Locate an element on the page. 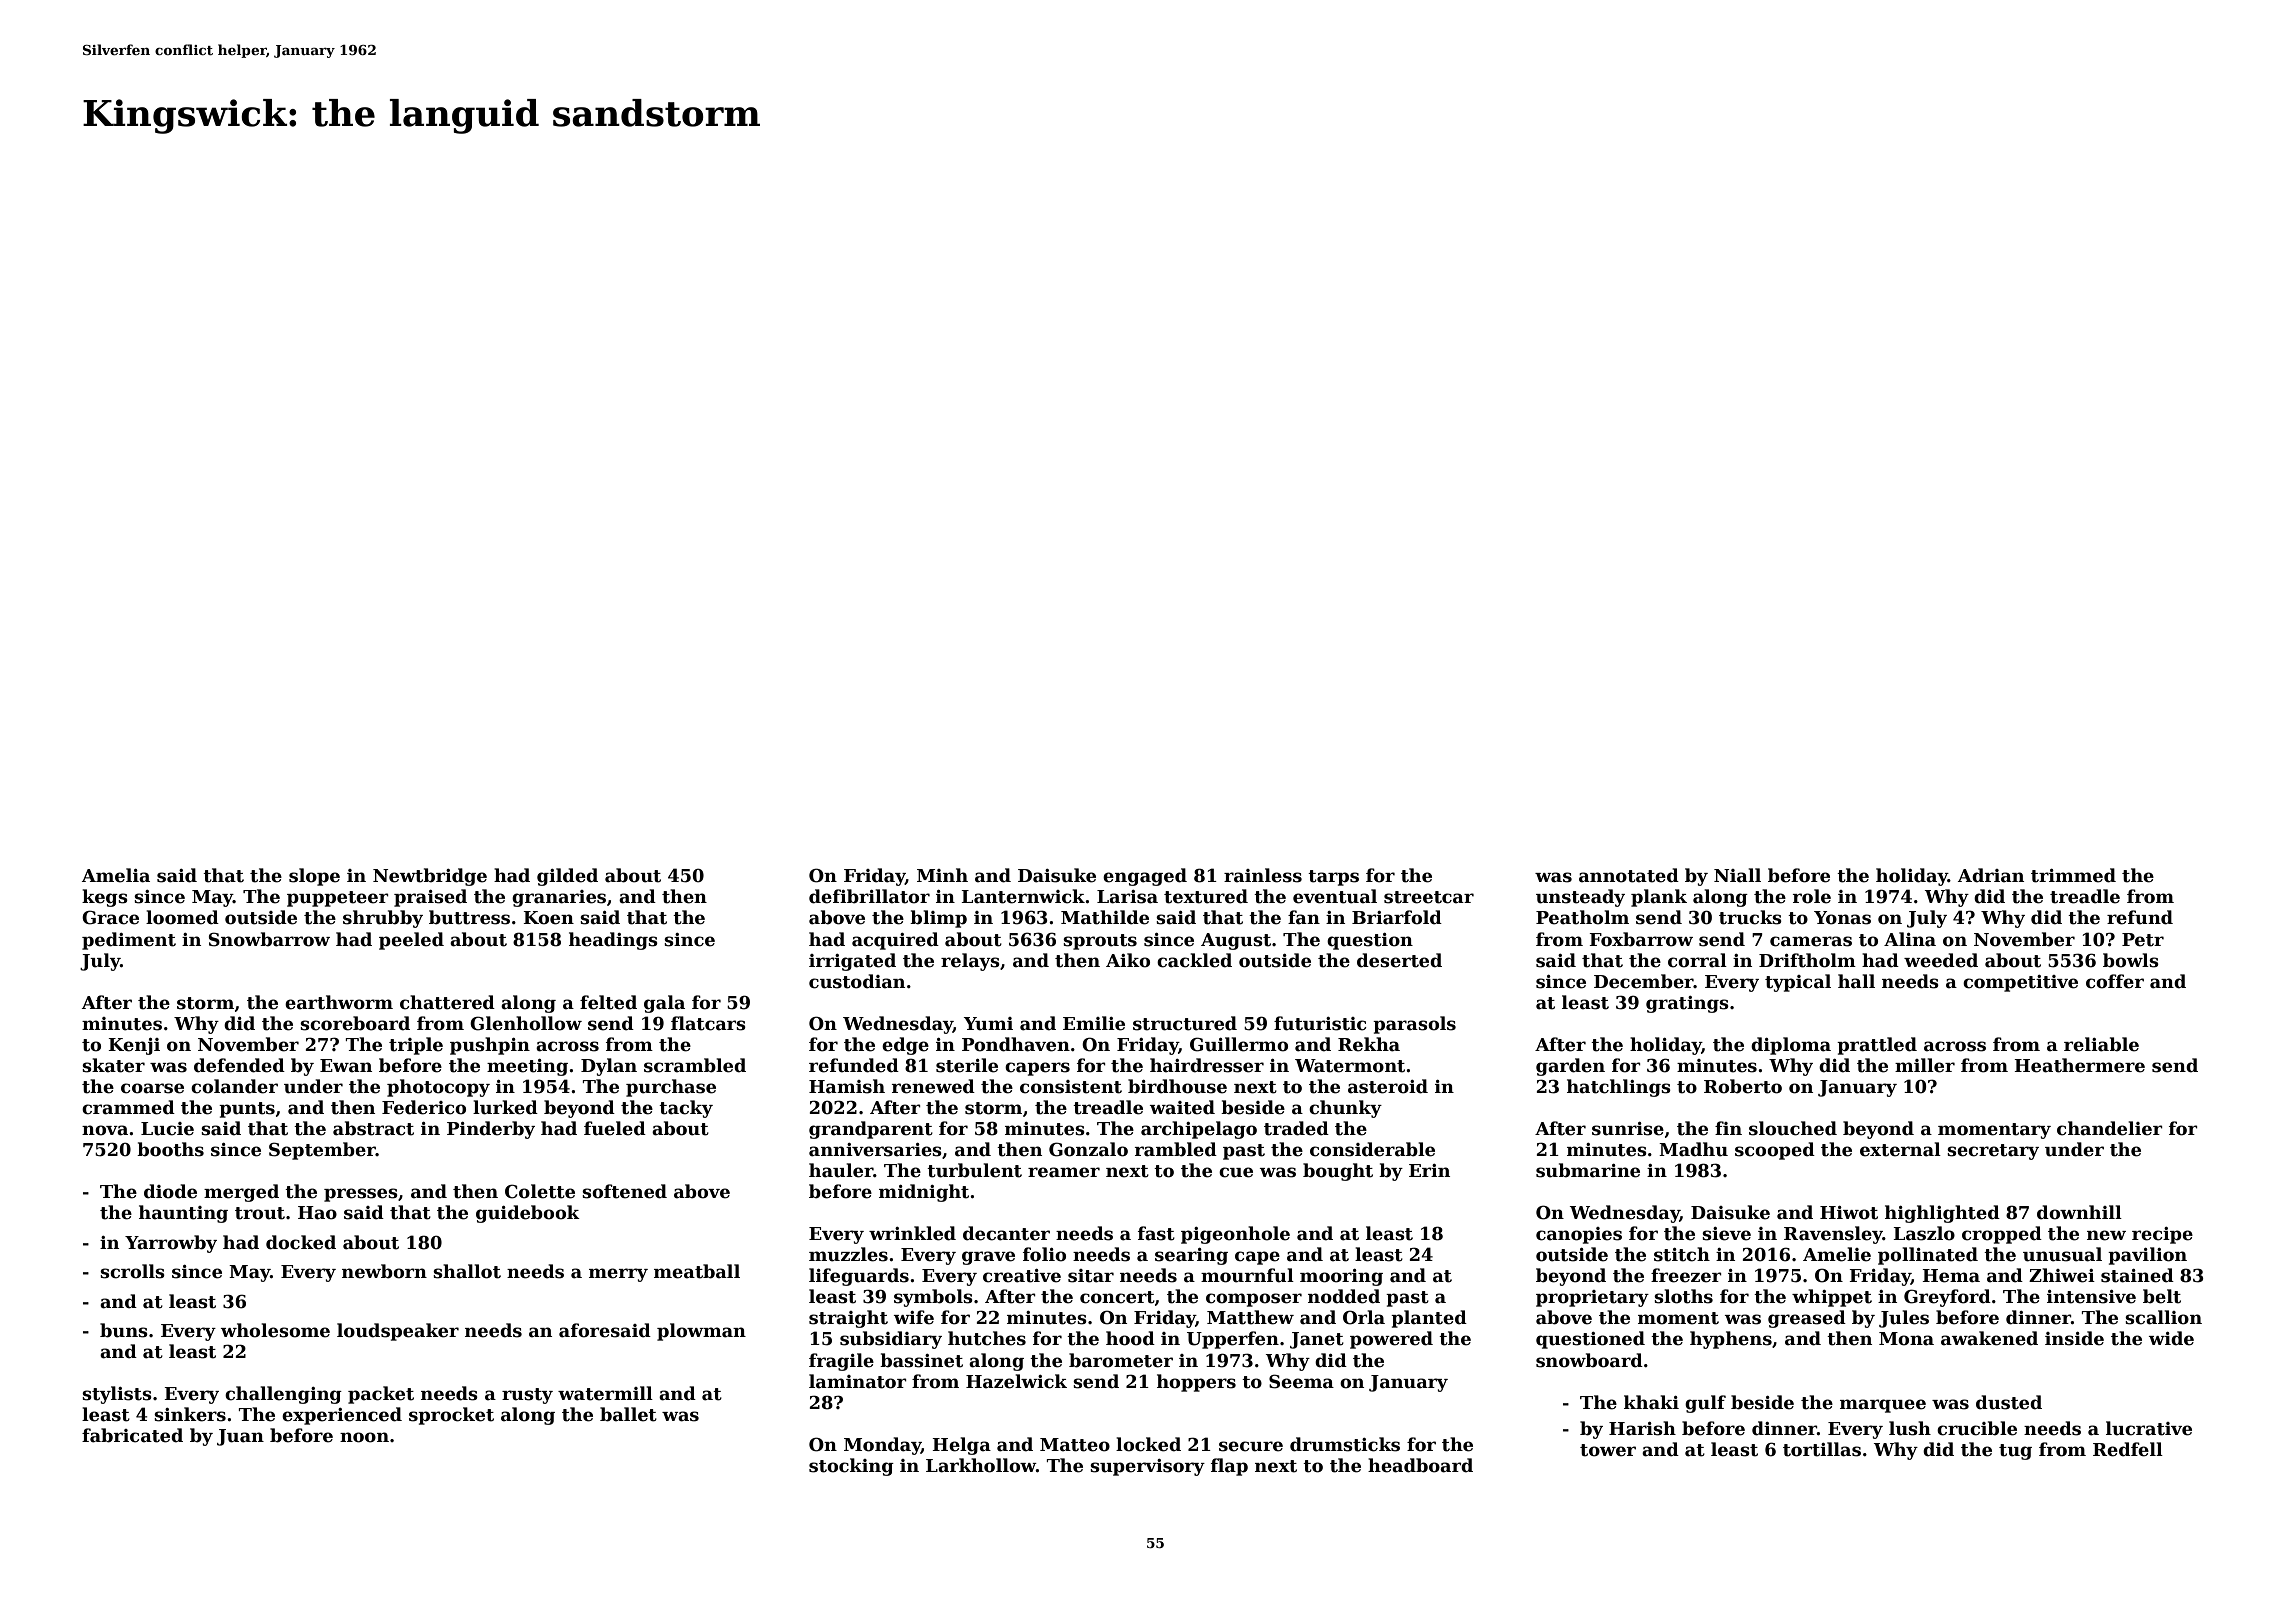 The width and height of the image is (2292, 1620). hood is located at coordinates (1130, 1338).
